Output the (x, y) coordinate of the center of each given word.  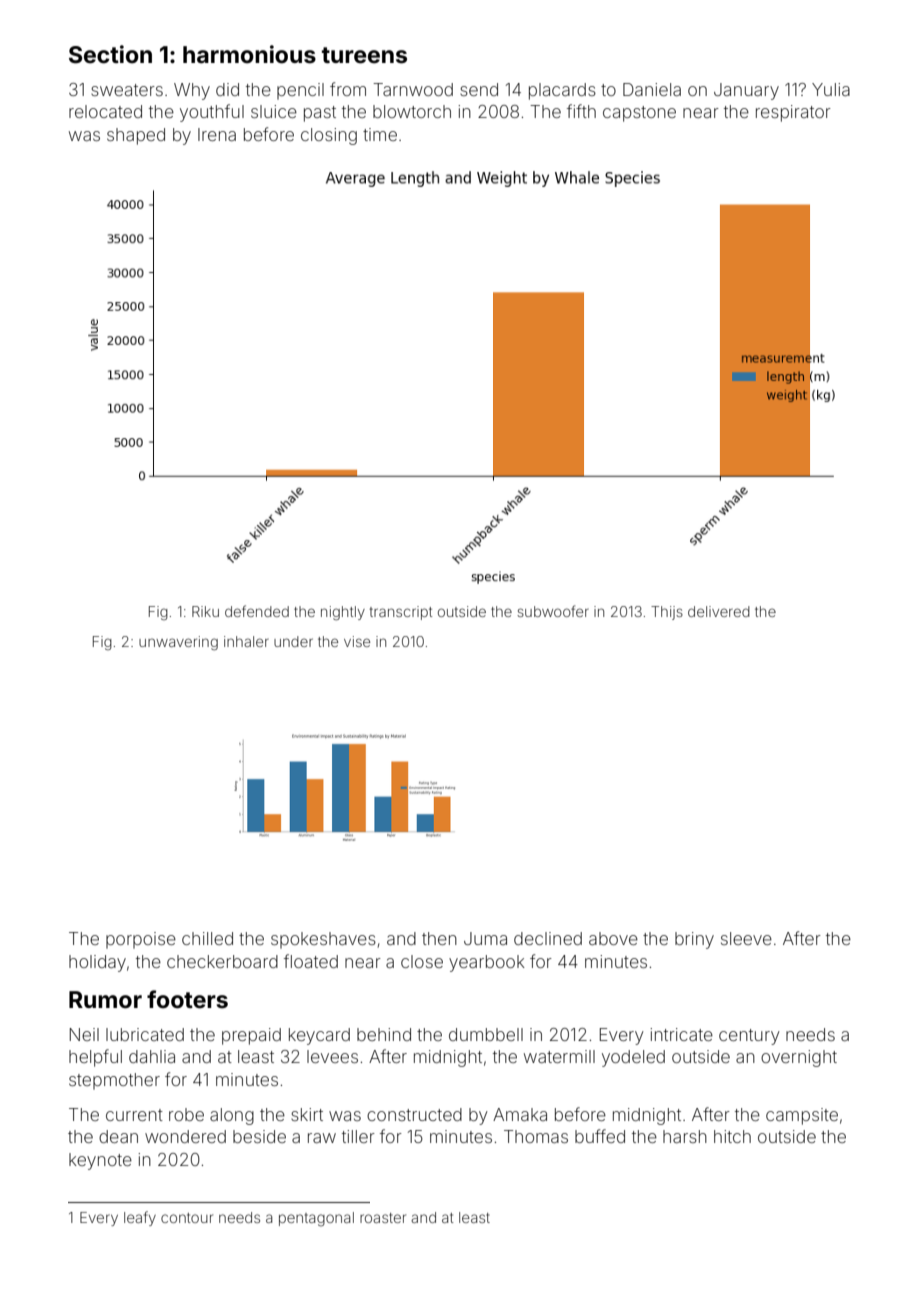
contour (187, 1218)
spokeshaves (323, 940)
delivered (719, 611)
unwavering (178, 643)
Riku (205, 611)
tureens (364, 55)
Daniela (652, 89)
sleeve (746, 938)
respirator (793, 113)
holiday (97, 963)
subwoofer (553, 611)
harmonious (249, 54)
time (380, 134)
